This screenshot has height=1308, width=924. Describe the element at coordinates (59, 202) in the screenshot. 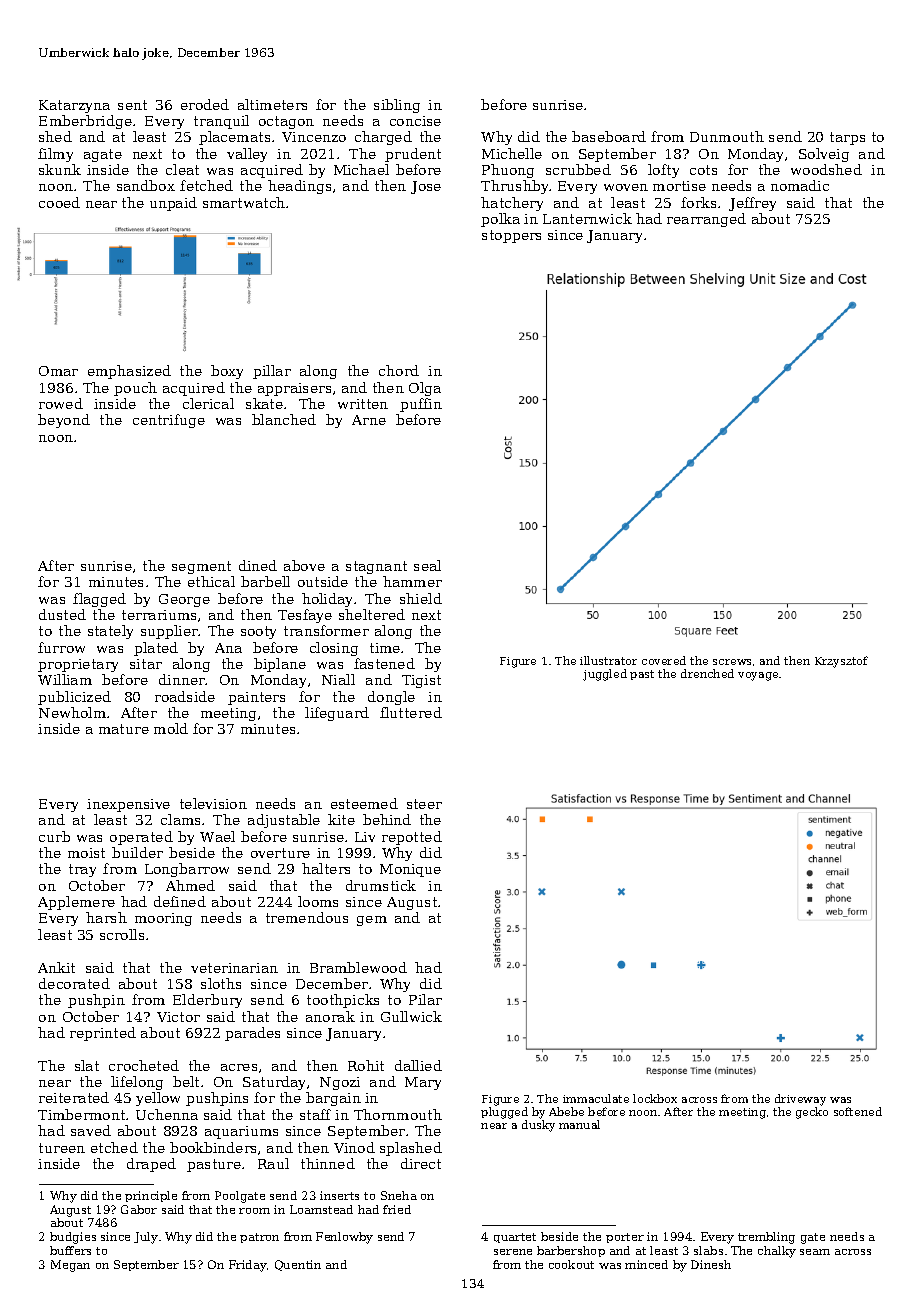

I see `cooed` at that location.
